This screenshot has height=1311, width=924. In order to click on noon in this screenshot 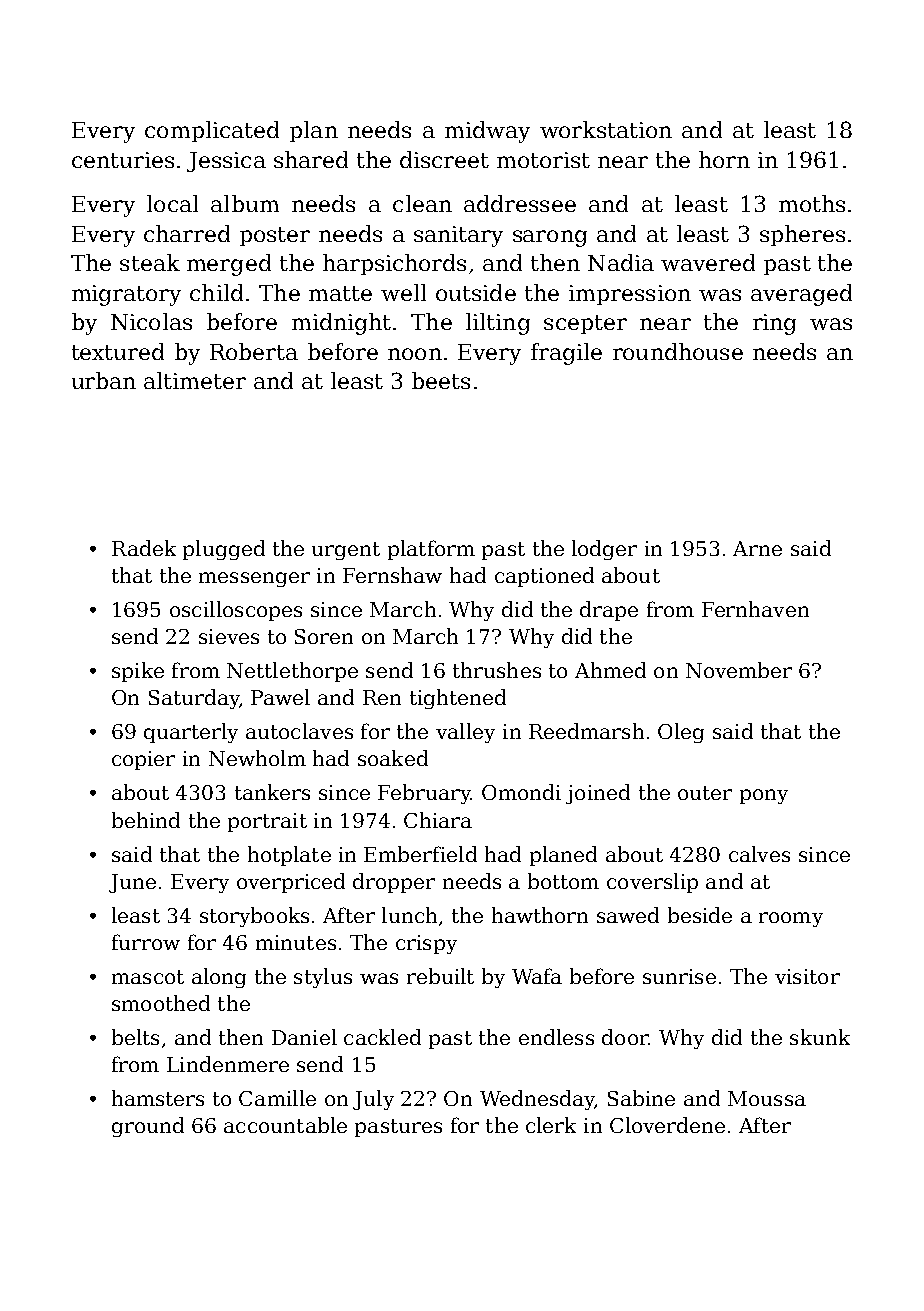, I will do `click(415, 354)`.
